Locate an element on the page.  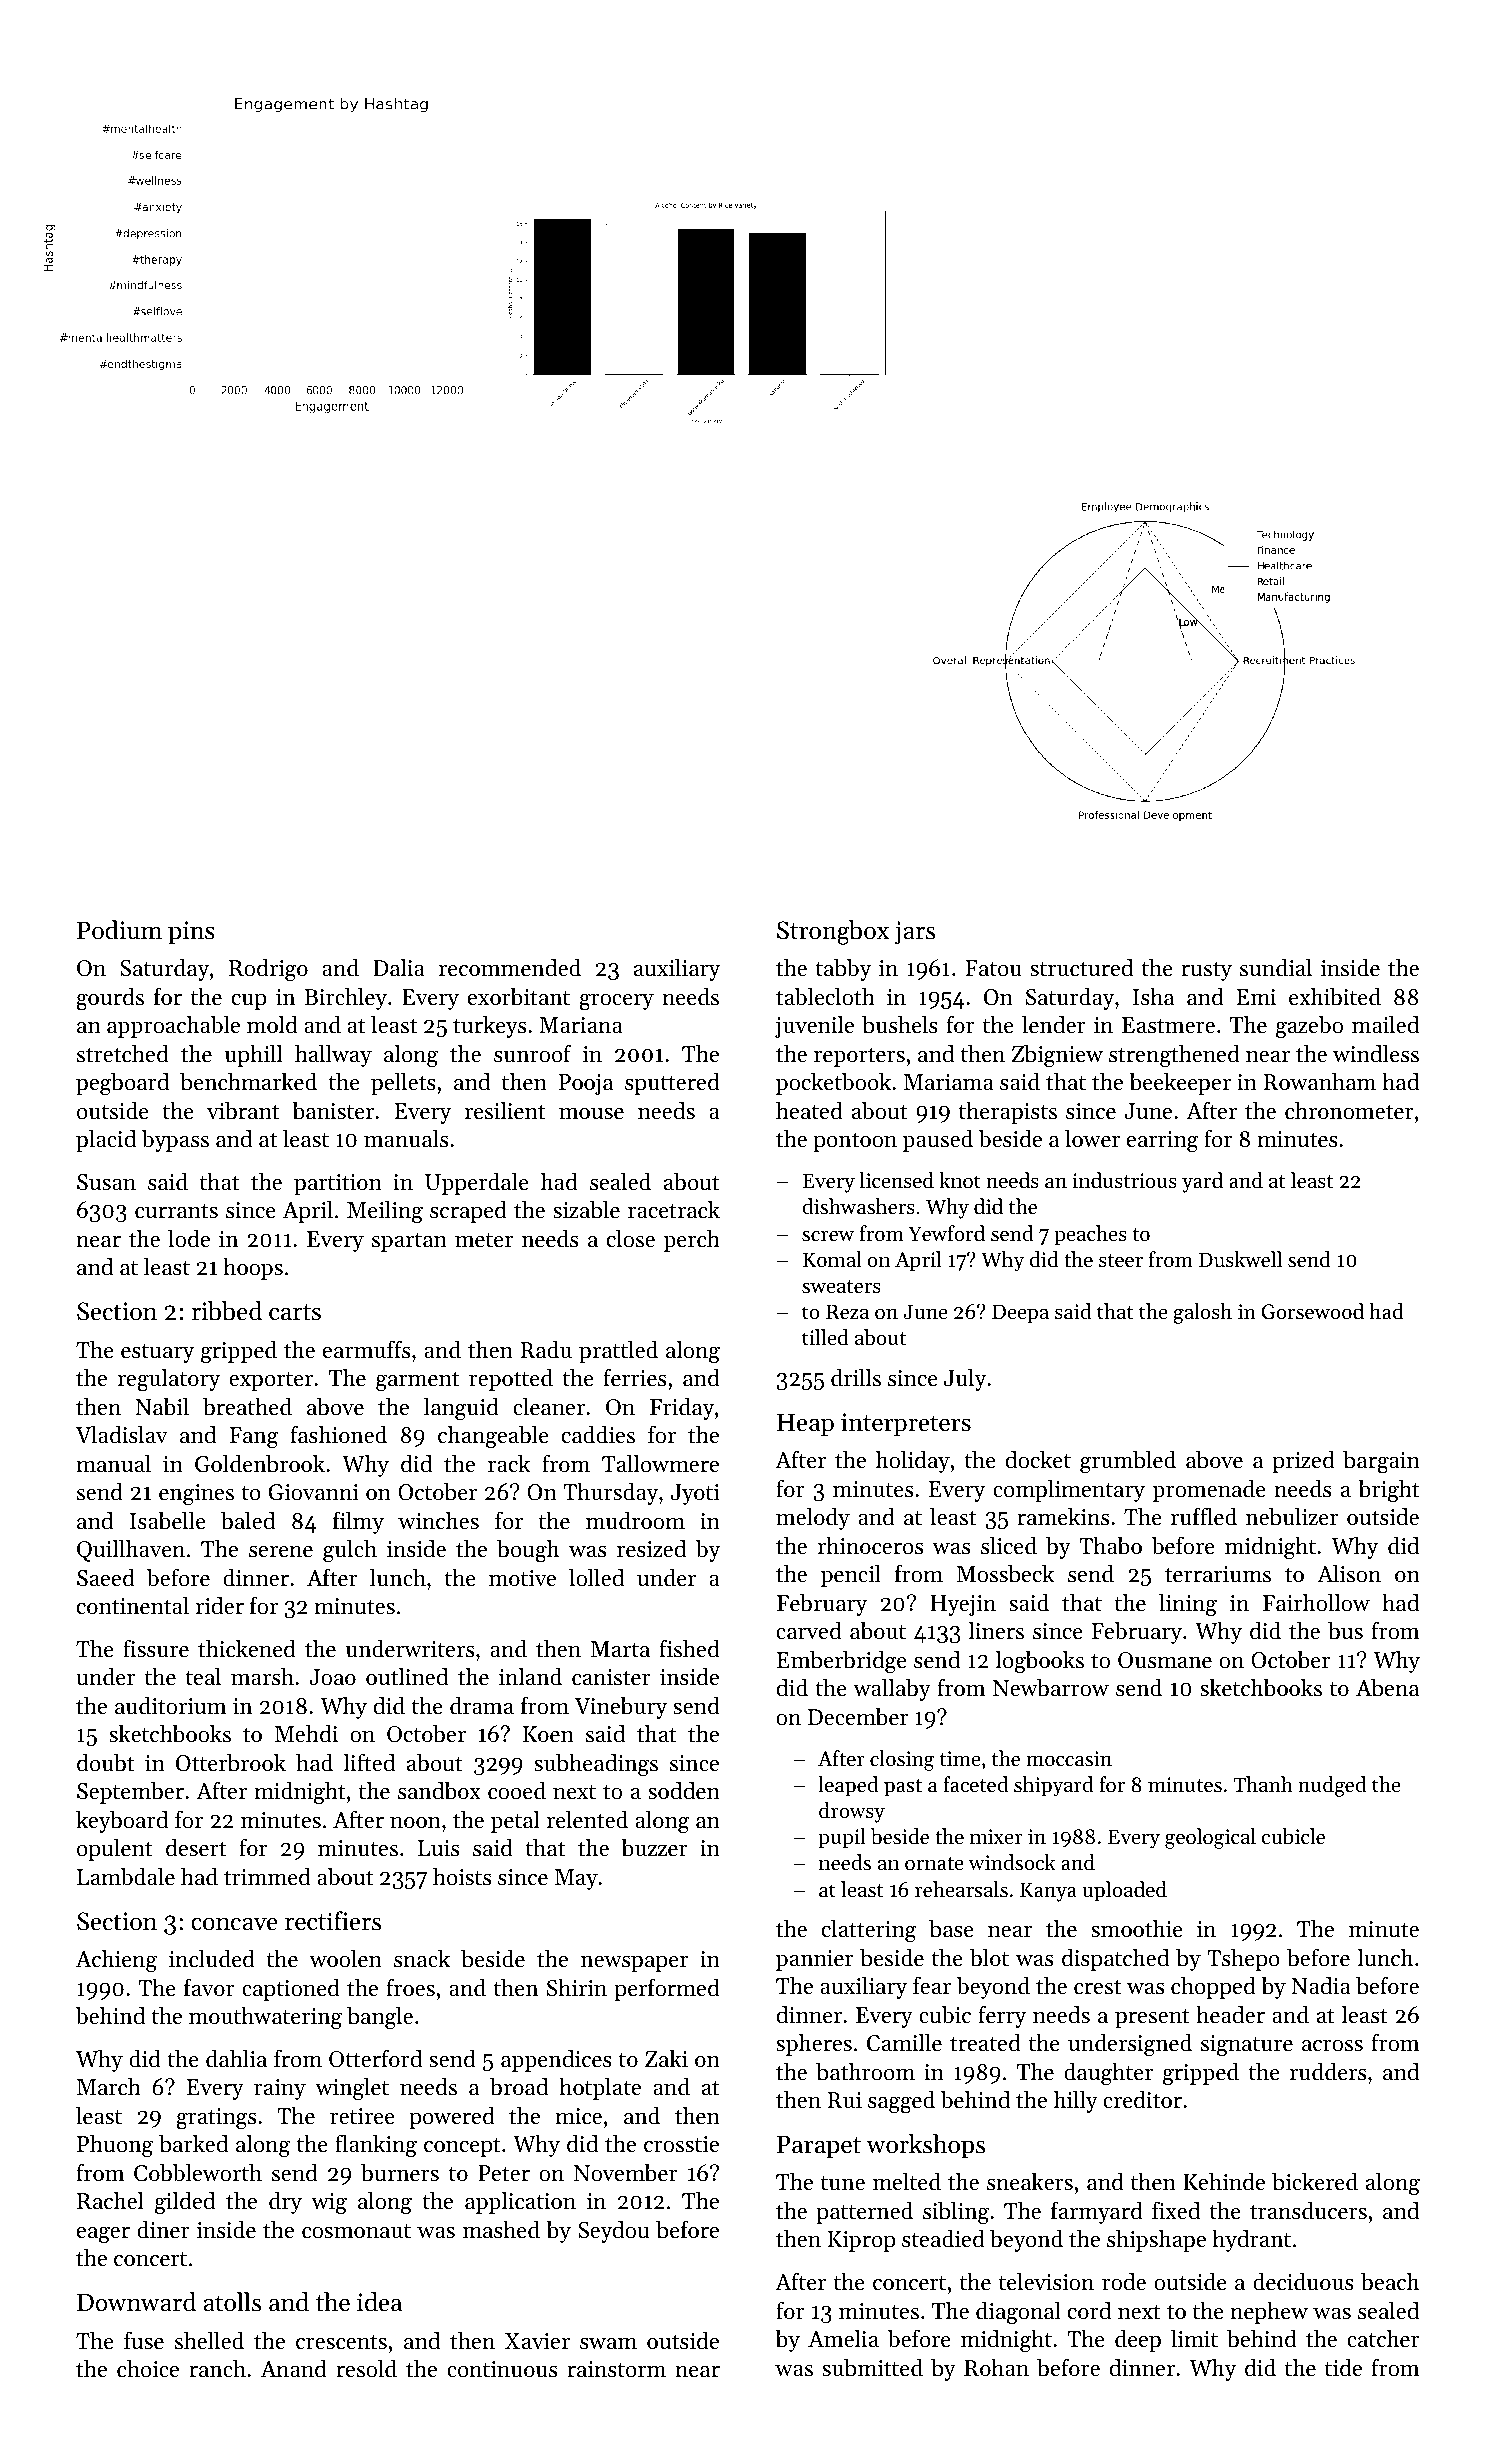
Phuong is located at coordinates (115, 2146).
